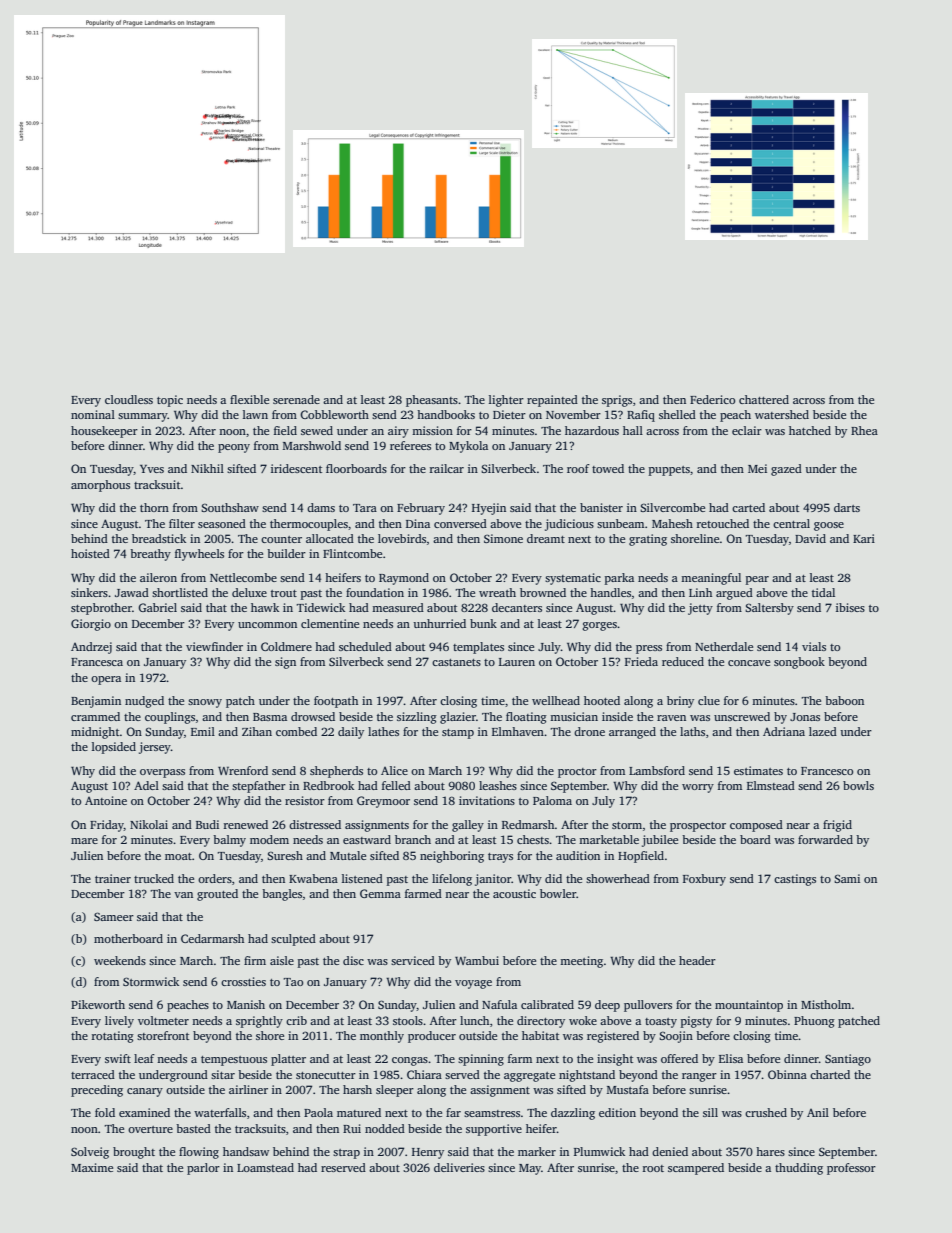 This screenshot has width=952, height=1233. Describe the element at coordinates (517, 662) in the screenshot. I see `Lauren` at that location.
